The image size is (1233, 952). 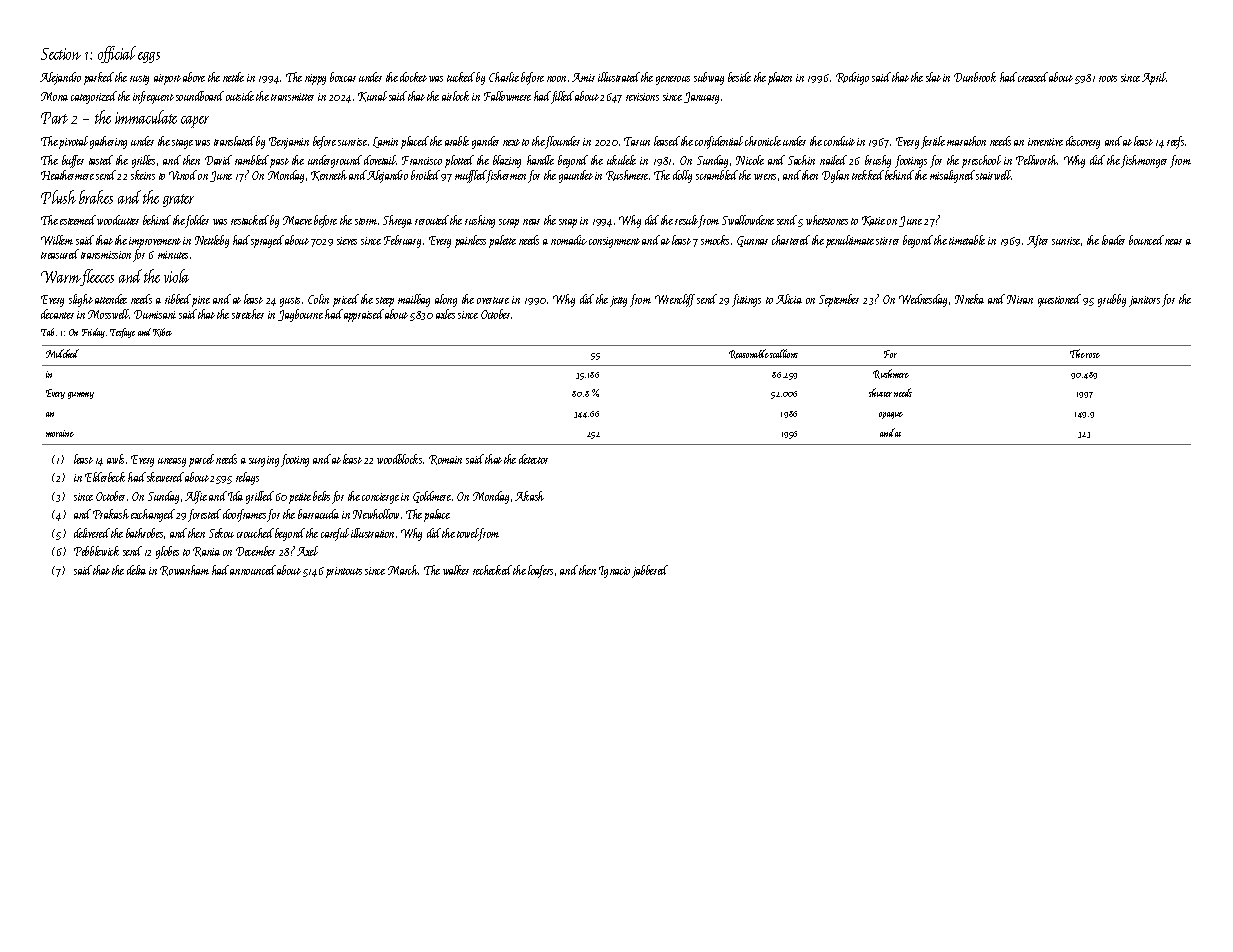 What do you see at coordinates (289, 143) in the document?
I see `Benjamin` at bounding box center [289, 143].
